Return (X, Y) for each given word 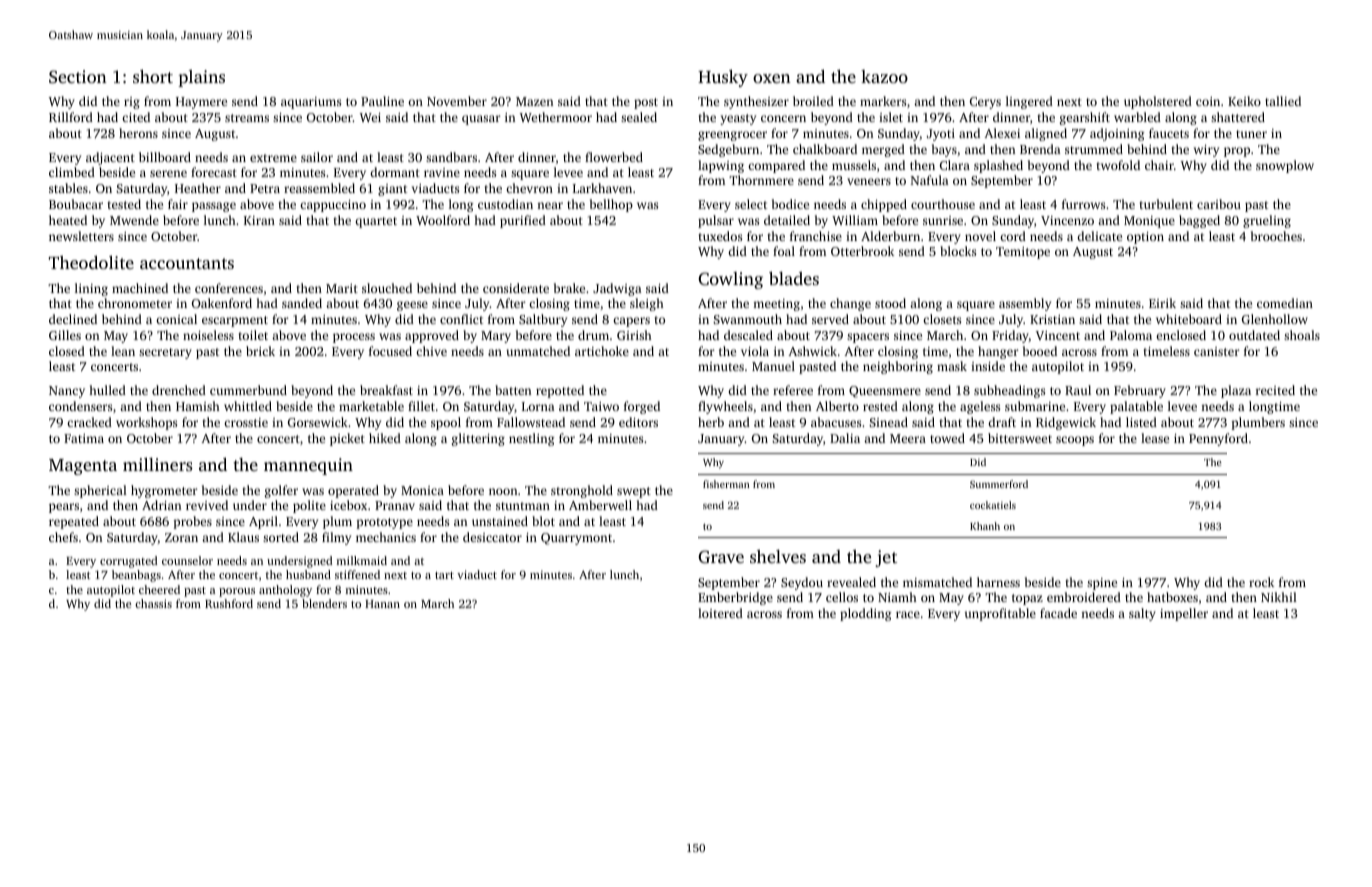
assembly (1025, 304)
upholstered (1158, 102)
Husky (723, 78)
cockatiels (993, 505)
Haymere (201, 103)
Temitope (1023, 253)
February (1140, 391)
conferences (229, 288)
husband (308, 574)
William (855, 220)
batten (513, 390)
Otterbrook (862, 251)
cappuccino (333, 206)
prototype (384, 523)
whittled (248, 406)
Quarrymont (576, 539)
